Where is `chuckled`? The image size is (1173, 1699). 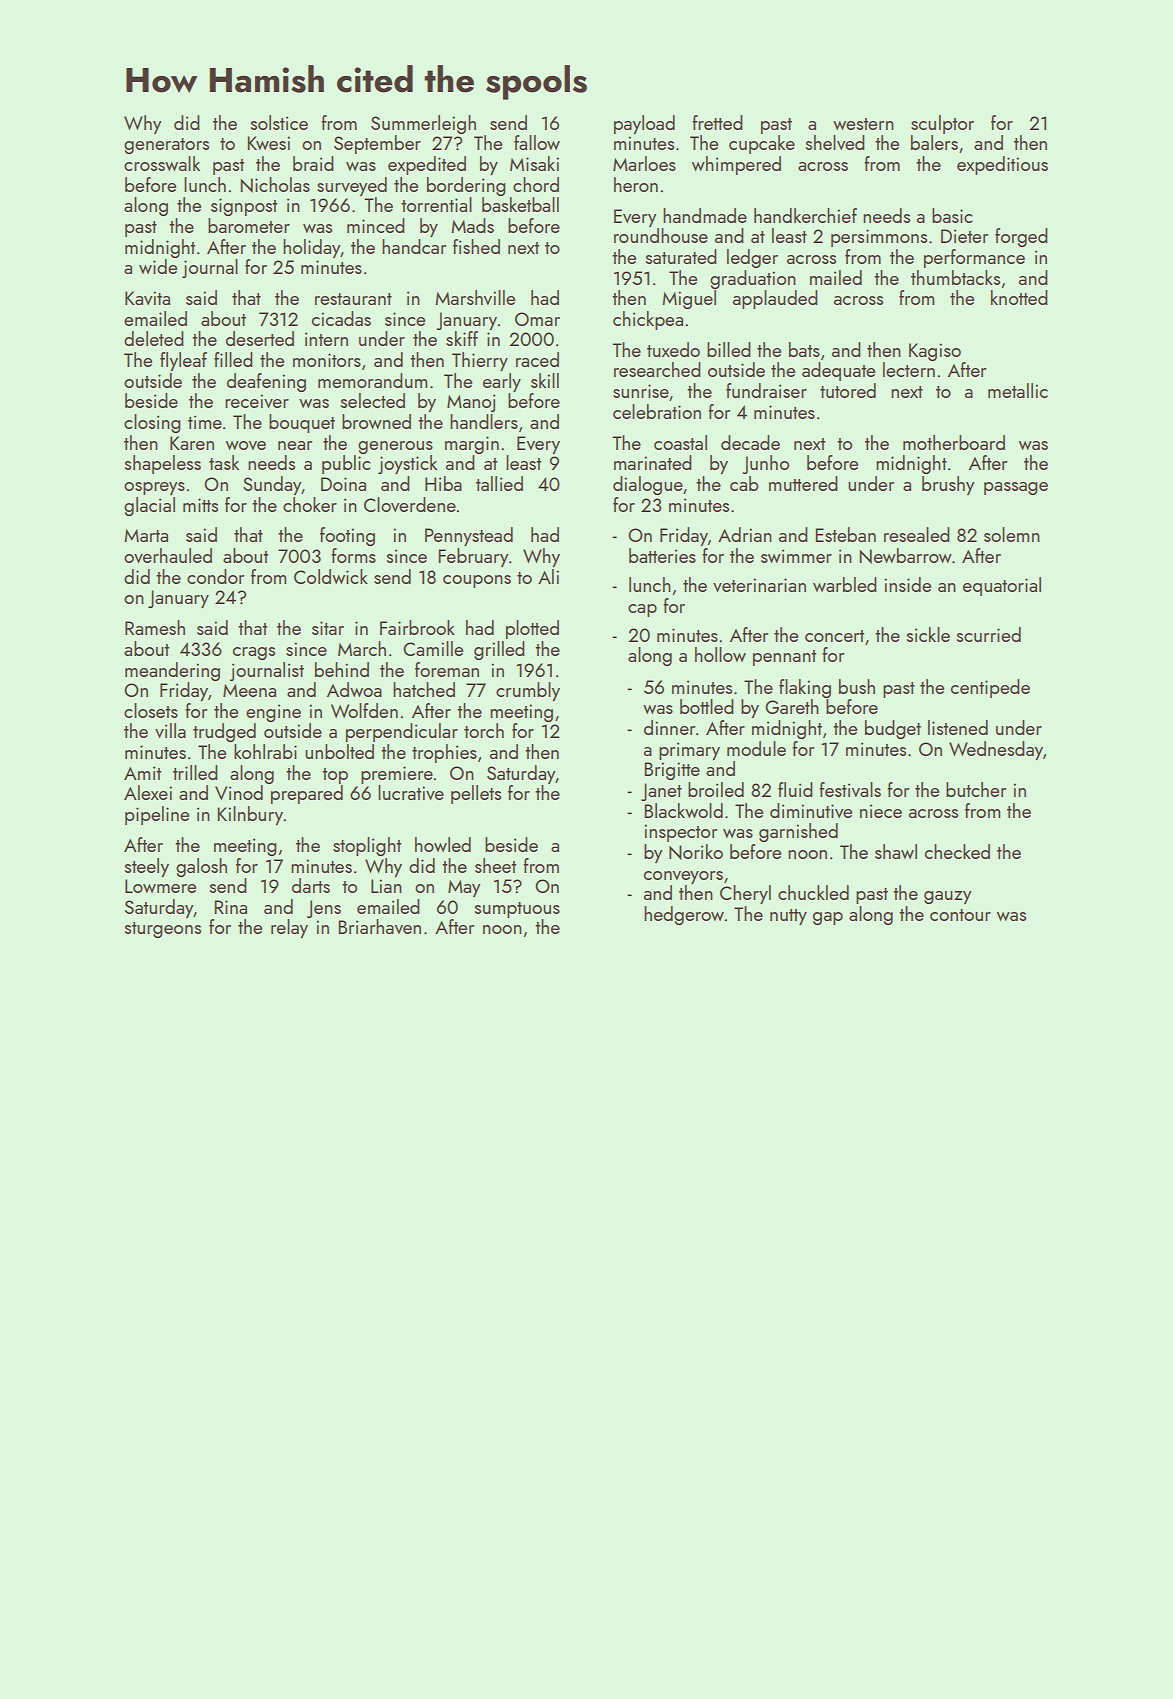
chuckled is located at coordinates (813, 892).
